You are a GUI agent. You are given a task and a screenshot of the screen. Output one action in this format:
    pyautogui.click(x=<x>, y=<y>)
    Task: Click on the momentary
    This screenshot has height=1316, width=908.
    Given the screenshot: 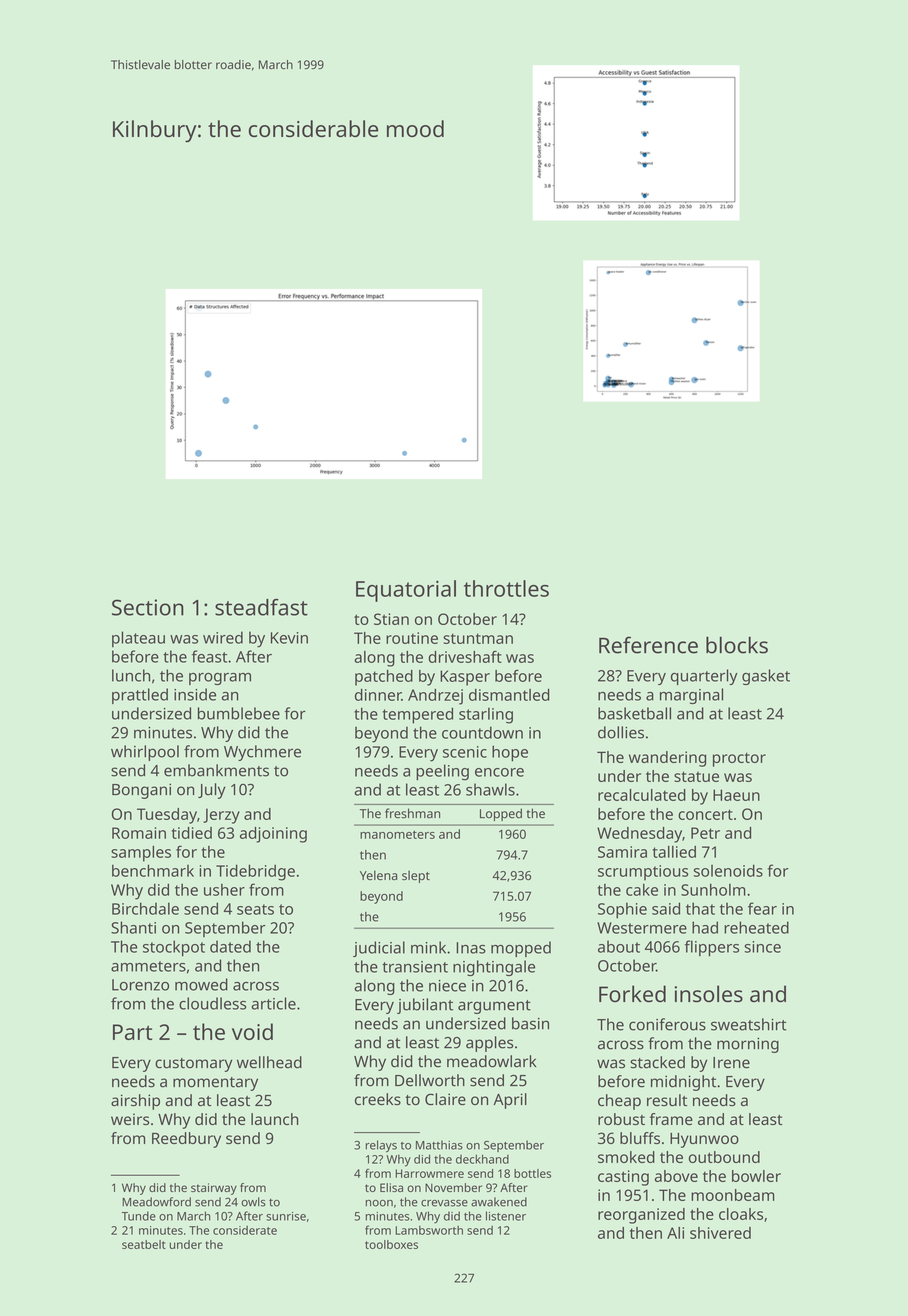 What is the action you would take?
    pyautogui.click(x=215, y=1084)
